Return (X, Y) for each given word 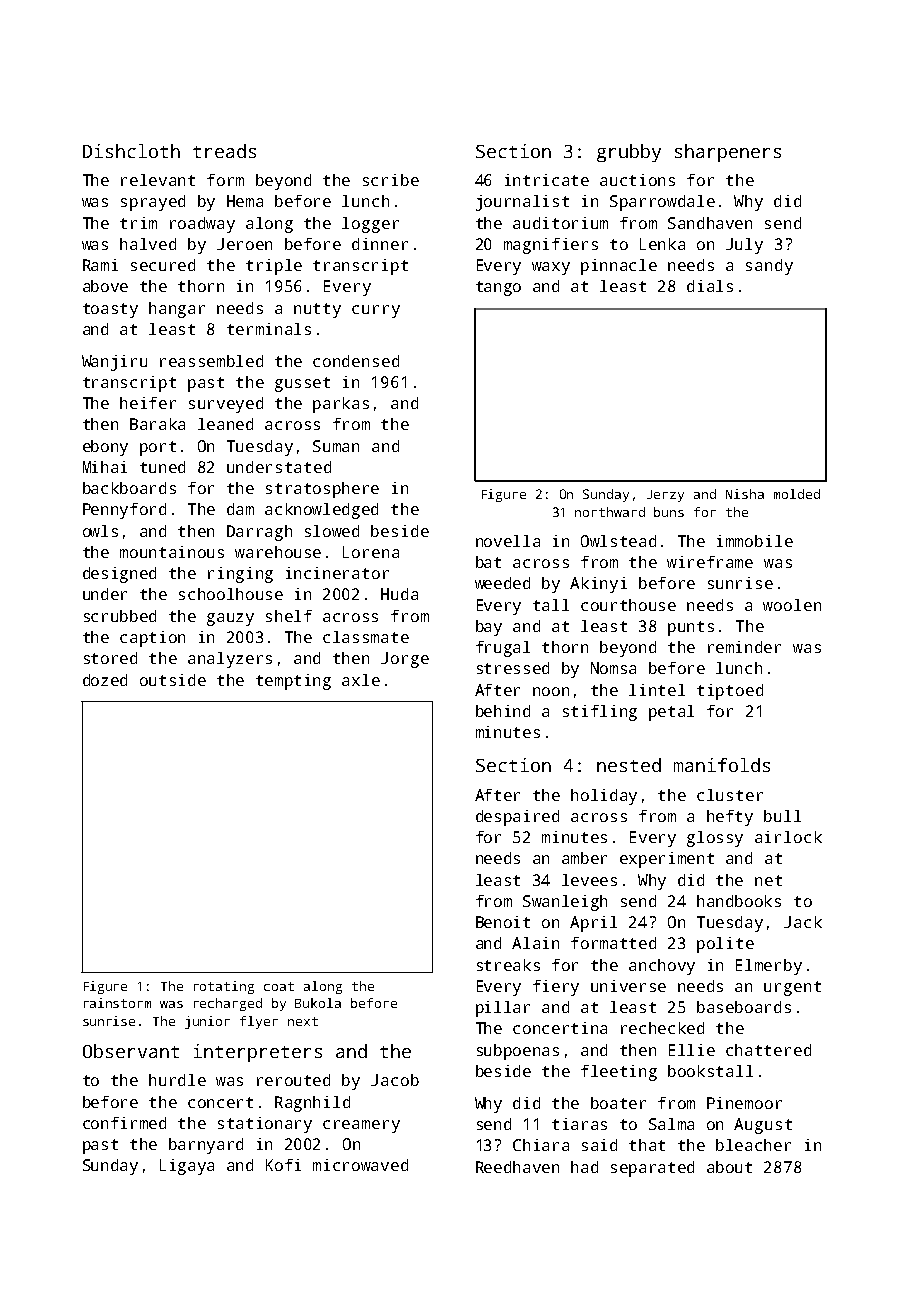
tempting (293, 682)
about (729, 1167)
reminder (744, 647)
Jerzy (665, 496)
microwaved (360, 1165)
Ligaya (187, 1167)
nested (629, 765)
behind (503, 711)
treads (224, 151)
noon (551, 691)
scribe (391, 180)
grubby (629, 153)
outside (173, 680)
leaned (225, 424)
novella (508, 541)
